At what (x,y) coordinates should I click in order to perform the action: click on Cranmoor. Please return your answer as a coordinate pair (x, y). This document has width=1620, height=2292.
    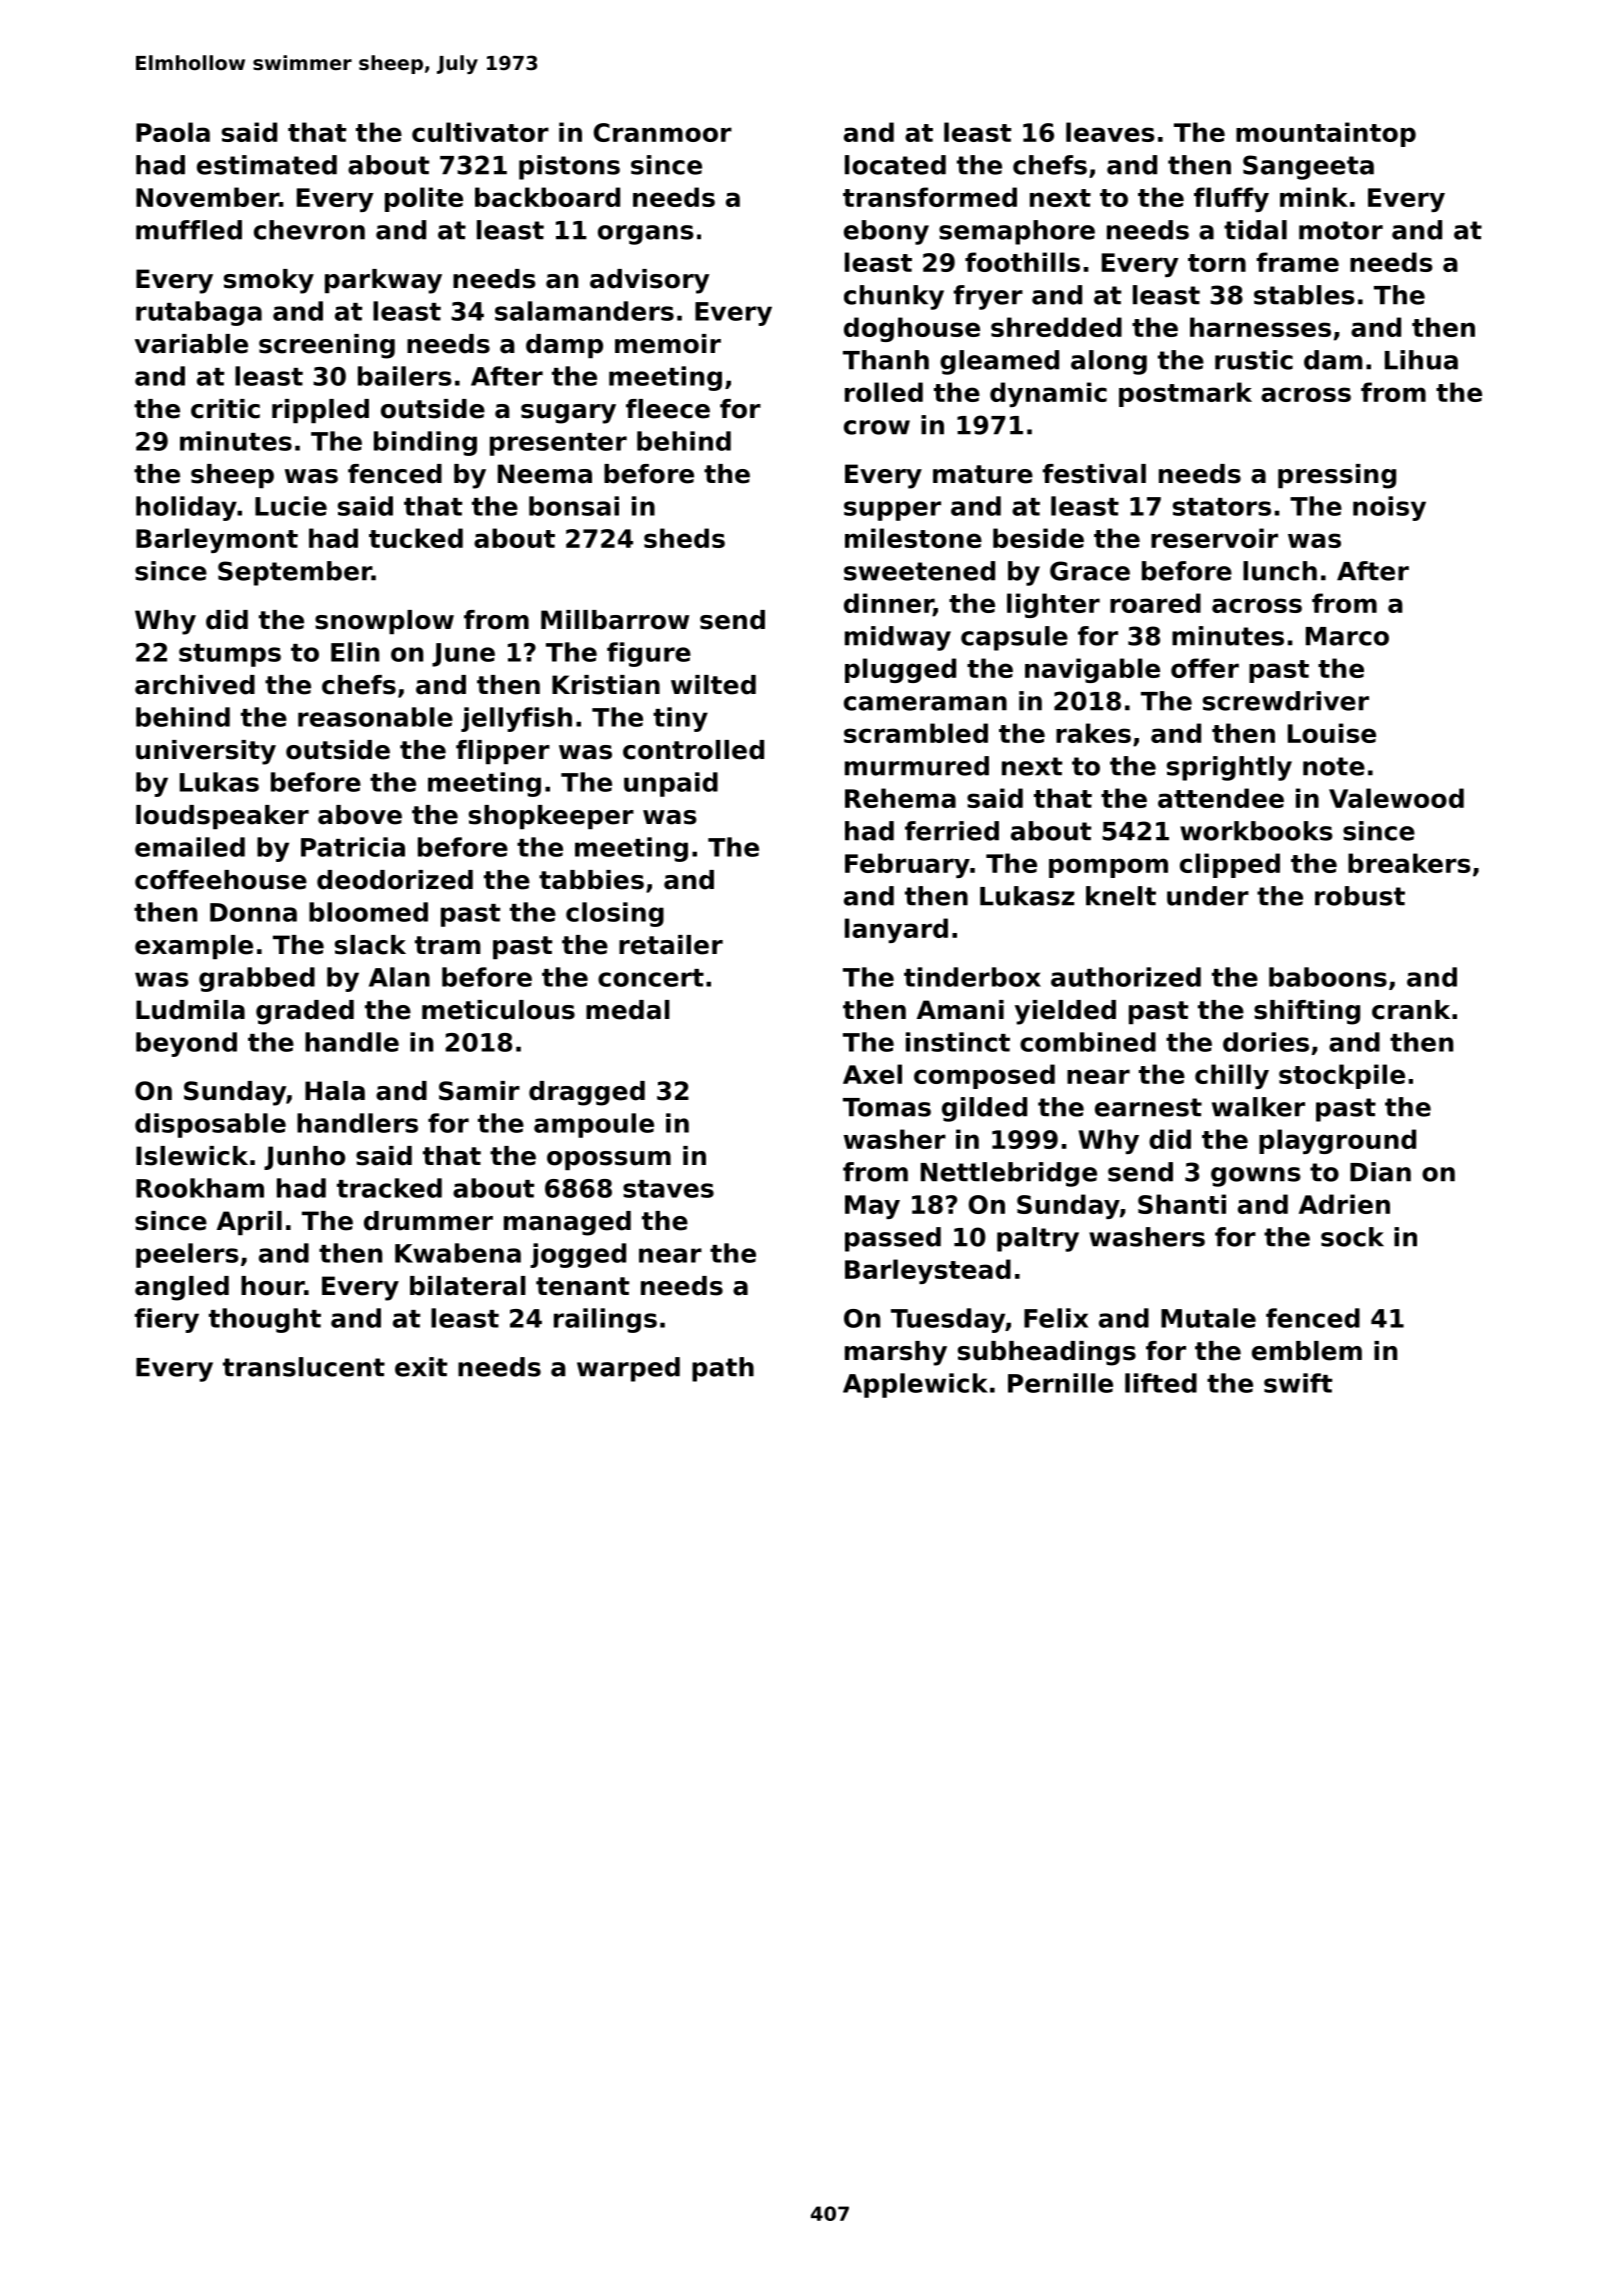
    Looking at the image, I should click on (663, 132).
